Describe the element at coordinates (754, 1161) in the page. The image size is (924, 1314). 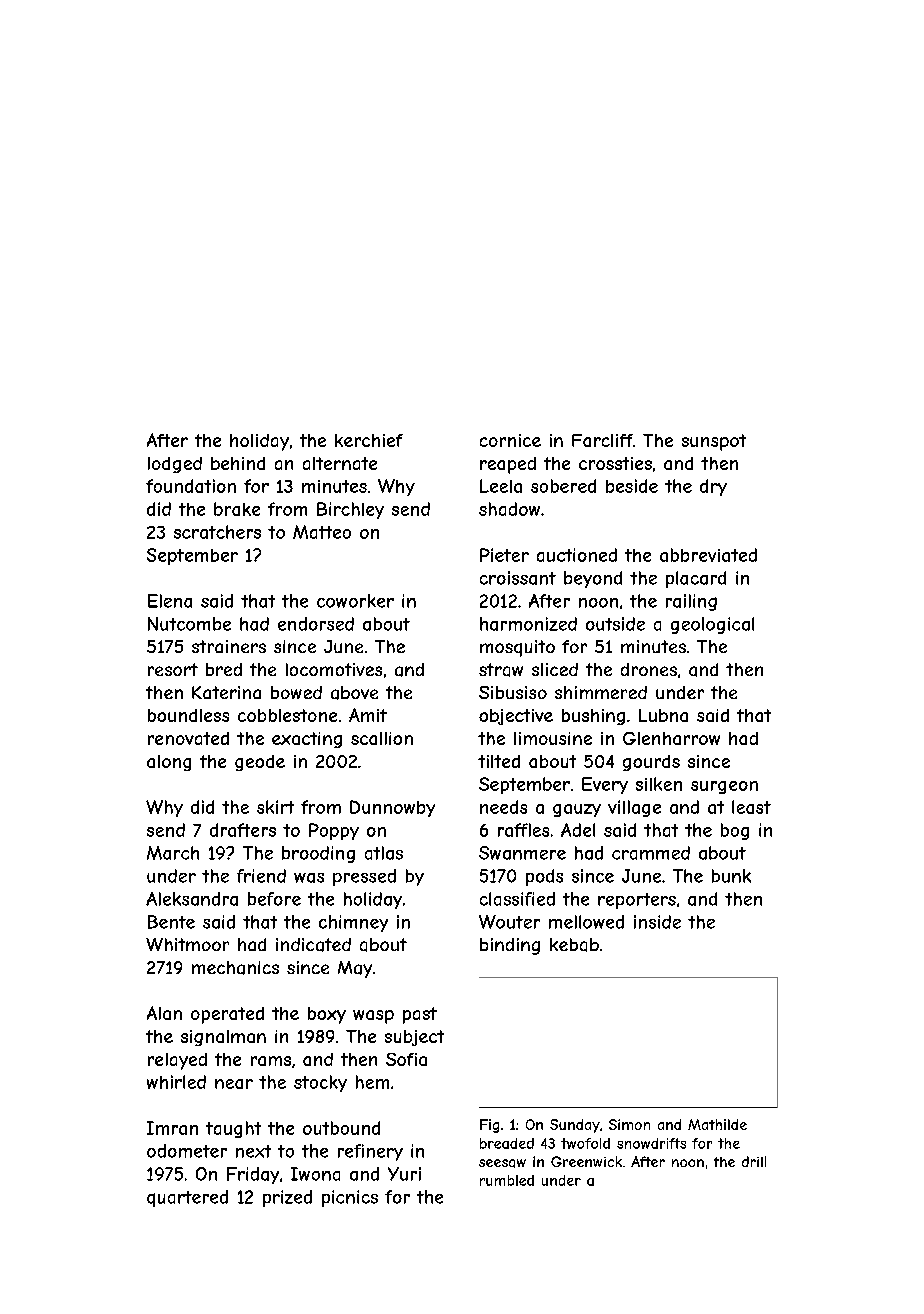
I see `drill` at that location.
